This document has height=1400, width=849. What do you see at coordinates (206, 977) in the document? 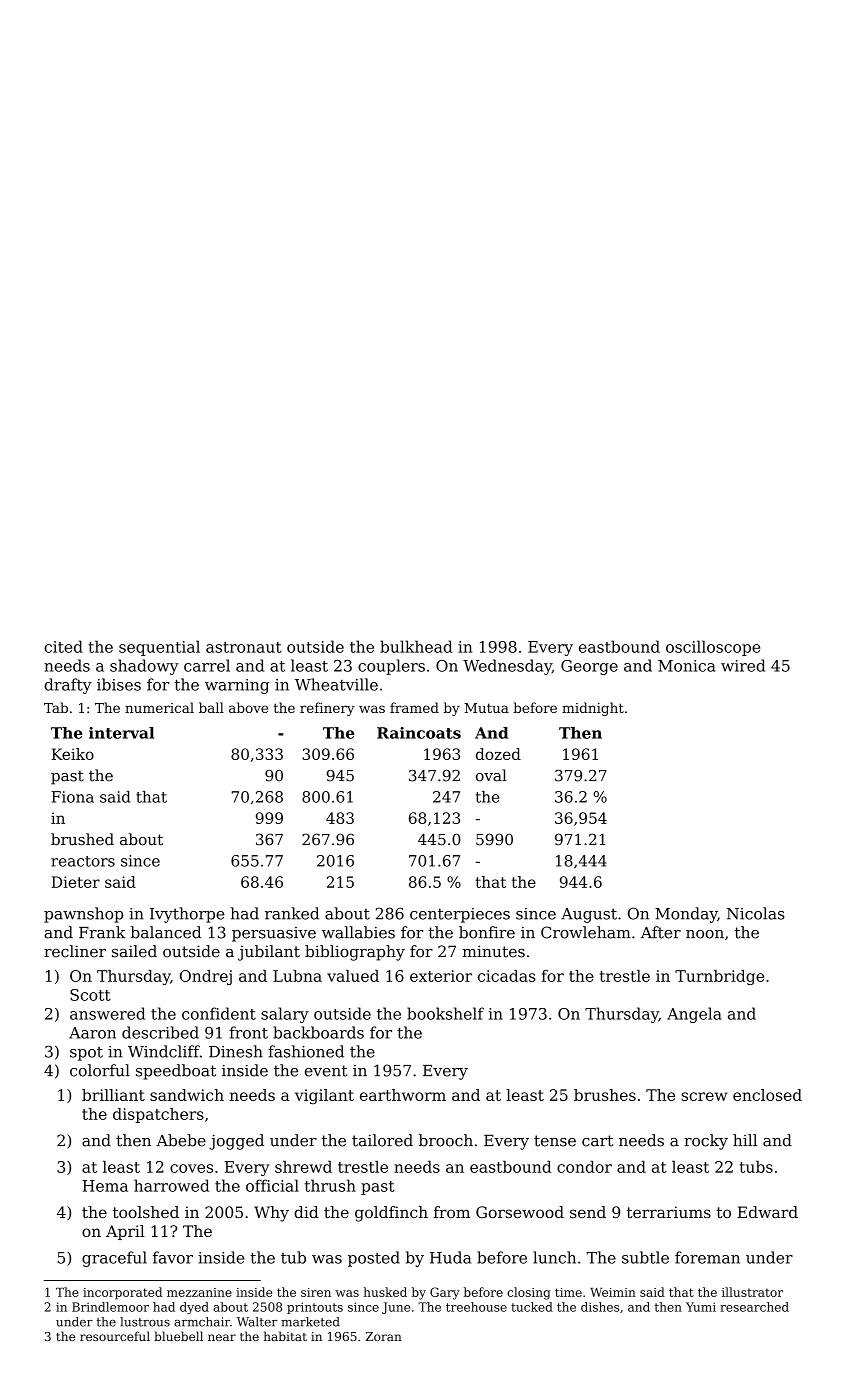
I see `Ondrej` at bounding box center [206, 977].
